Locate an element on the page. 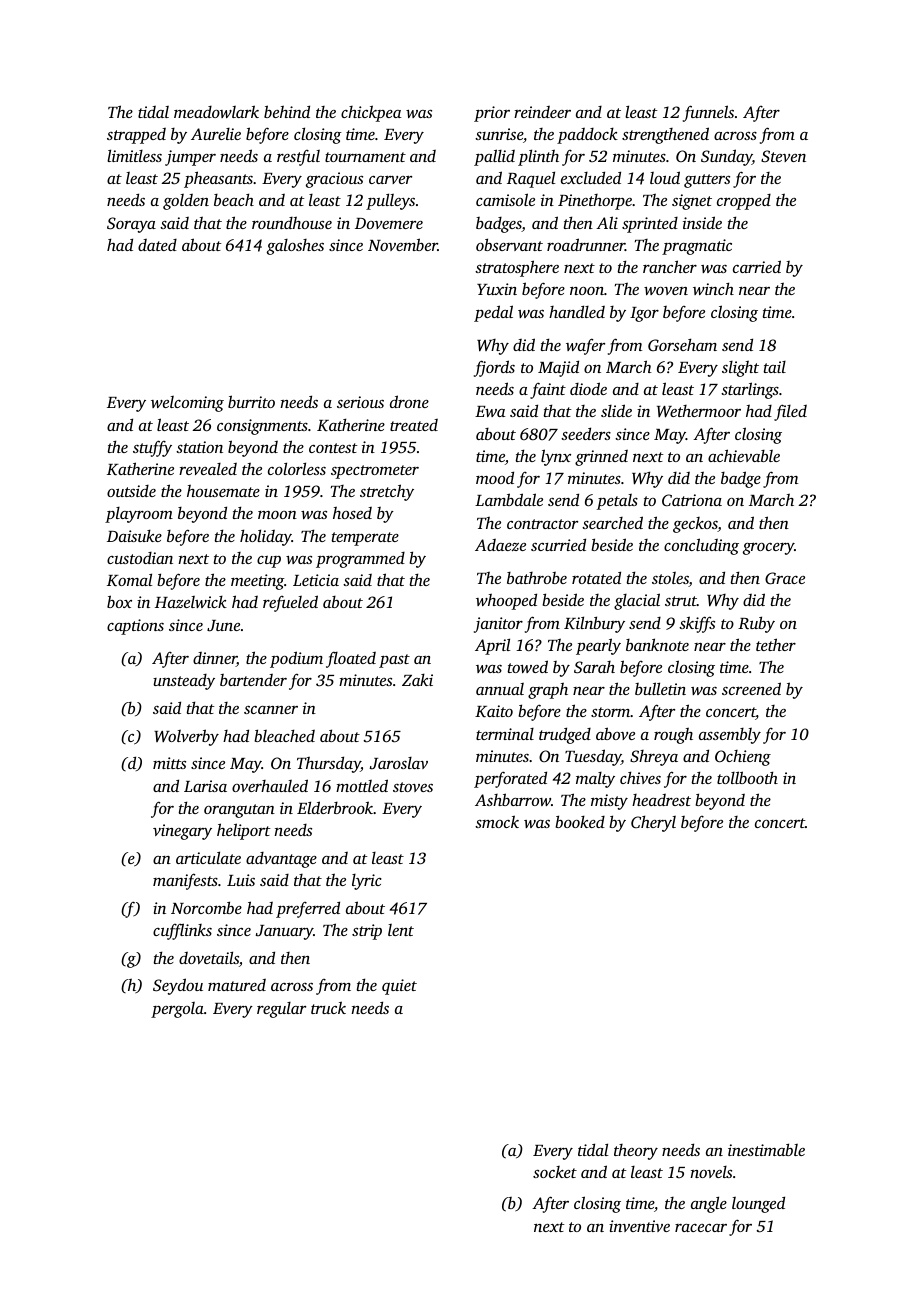  strapped is located at coordinates (136, 136).
